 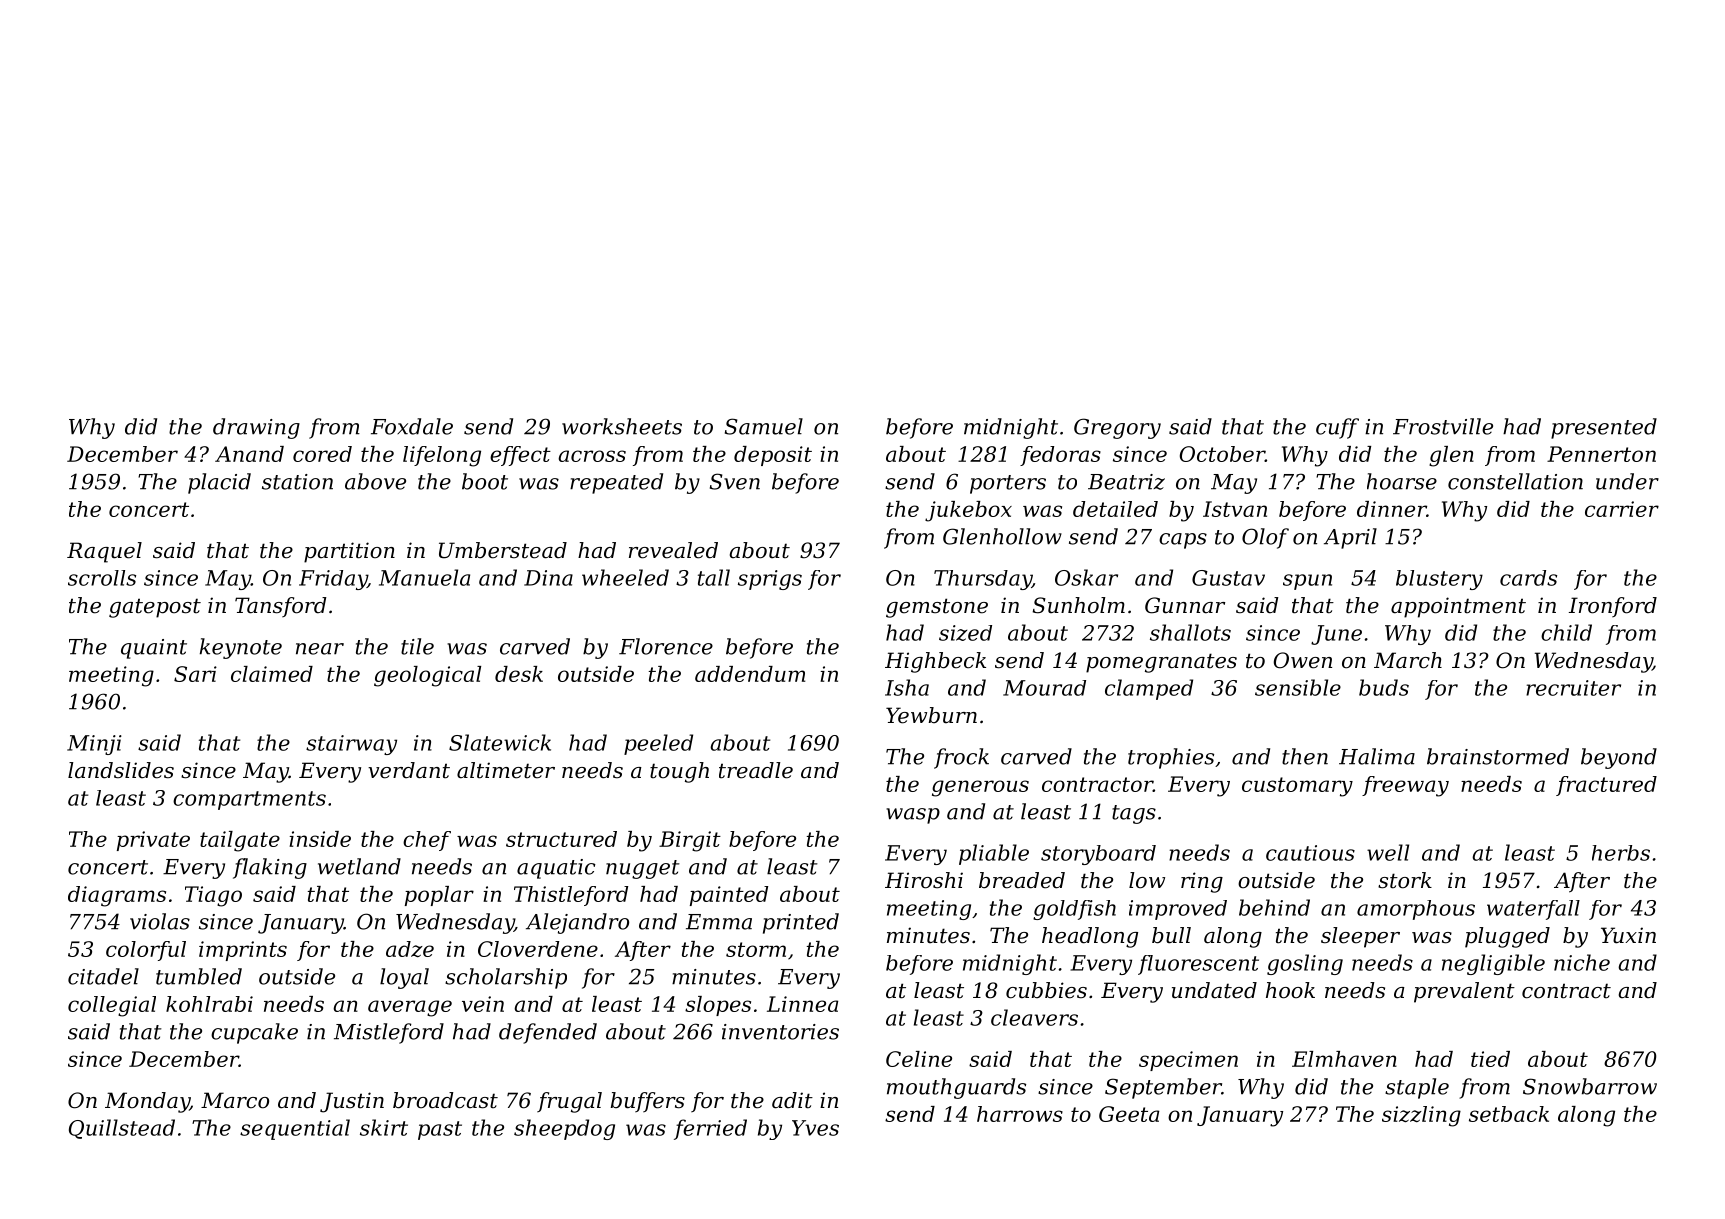 I want to click on ferried, so click(x=710, y=1129).
